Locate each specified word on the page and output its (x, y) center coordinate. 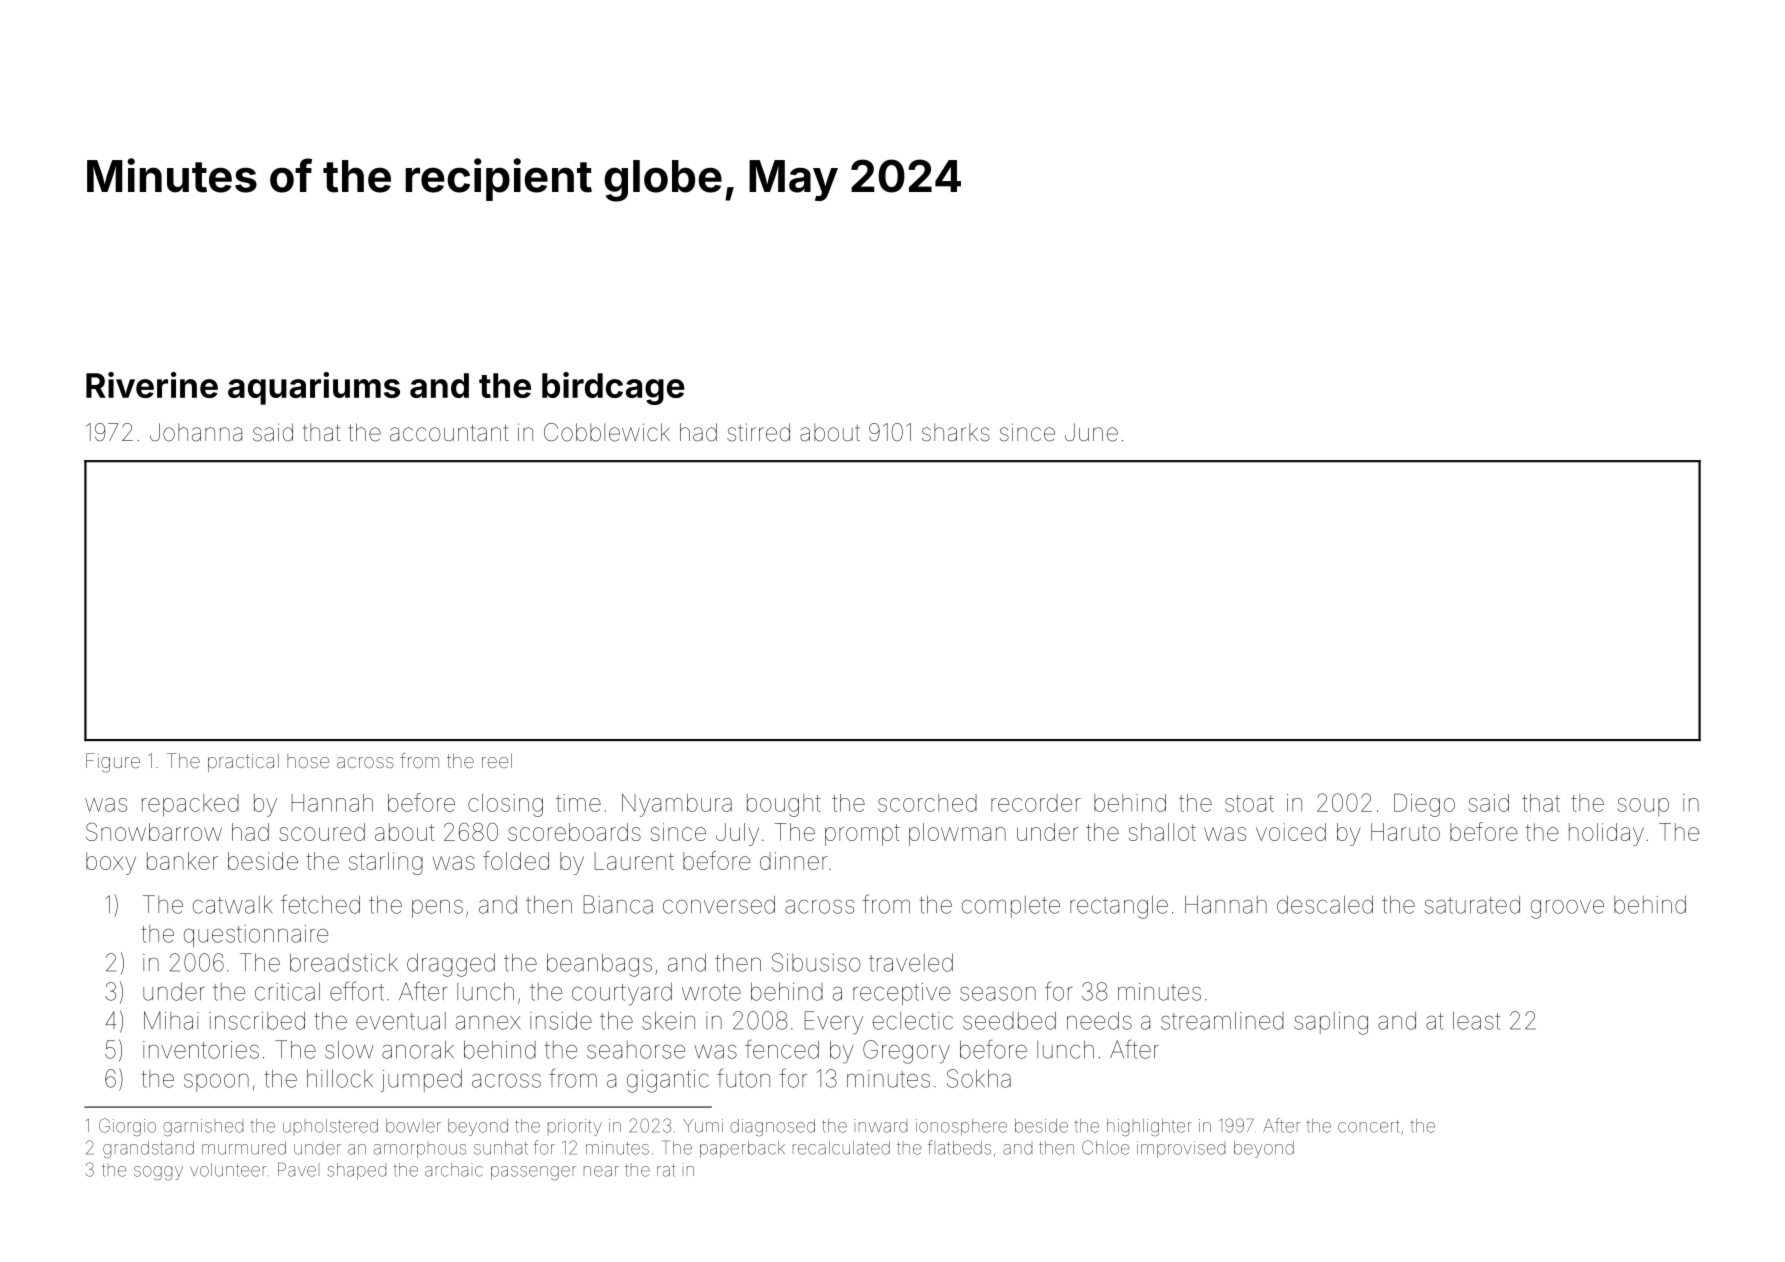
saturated (1472, 905)
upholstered (330, 1126)
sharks (956, 432)
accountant (449, 433)
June (1091, 432)
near (601, 1171)
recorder (1036, 803)
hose (308, 761)
